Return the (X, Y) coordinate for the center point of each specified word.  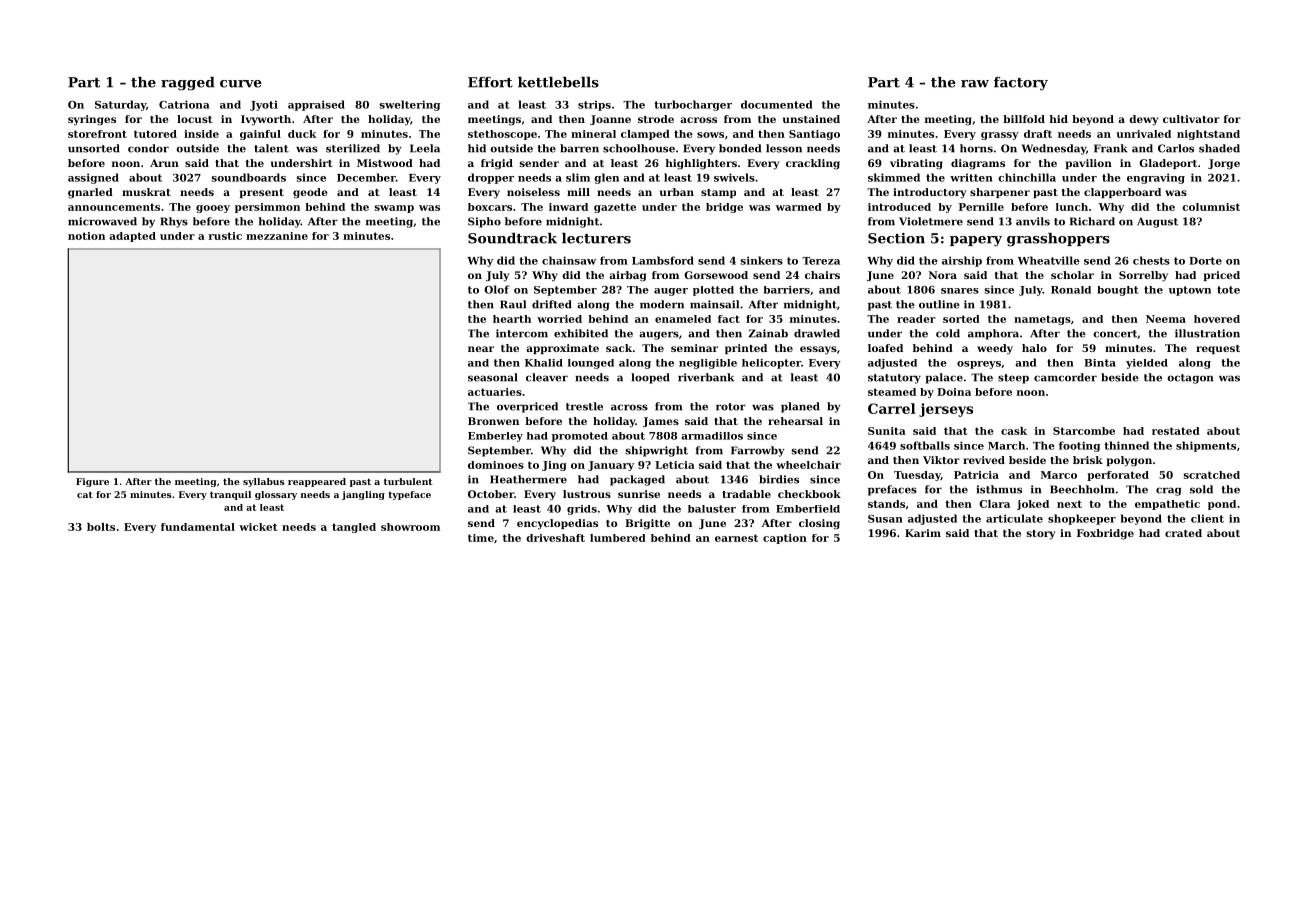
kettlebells (558, 82)
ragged (188, 84)
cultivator (1191, 119)
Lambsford (663, 260)
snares (960, 291)
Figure (92, 482)
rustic (225, 236)
